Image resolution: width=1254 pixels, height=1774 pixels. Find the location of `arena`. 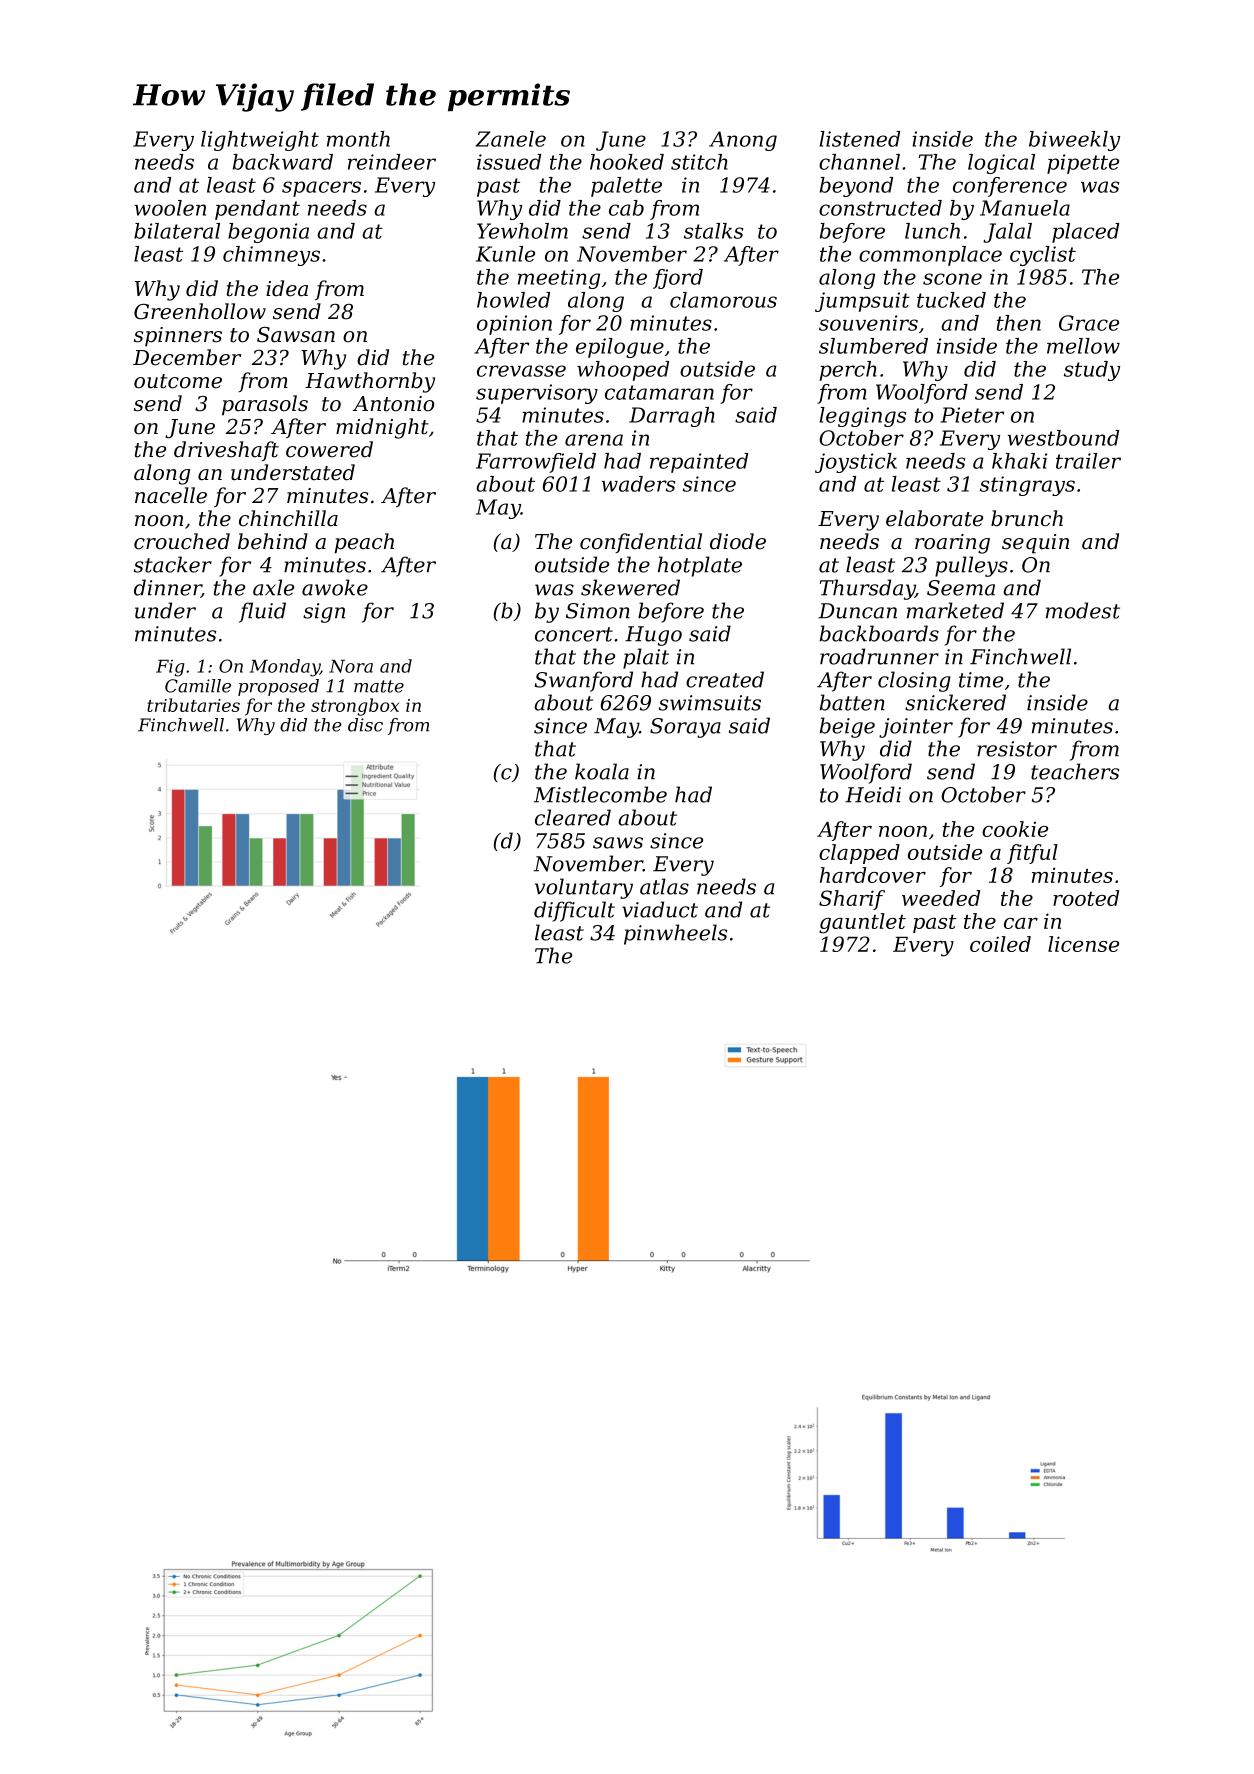

arena is located at coordinates (594, 440).
